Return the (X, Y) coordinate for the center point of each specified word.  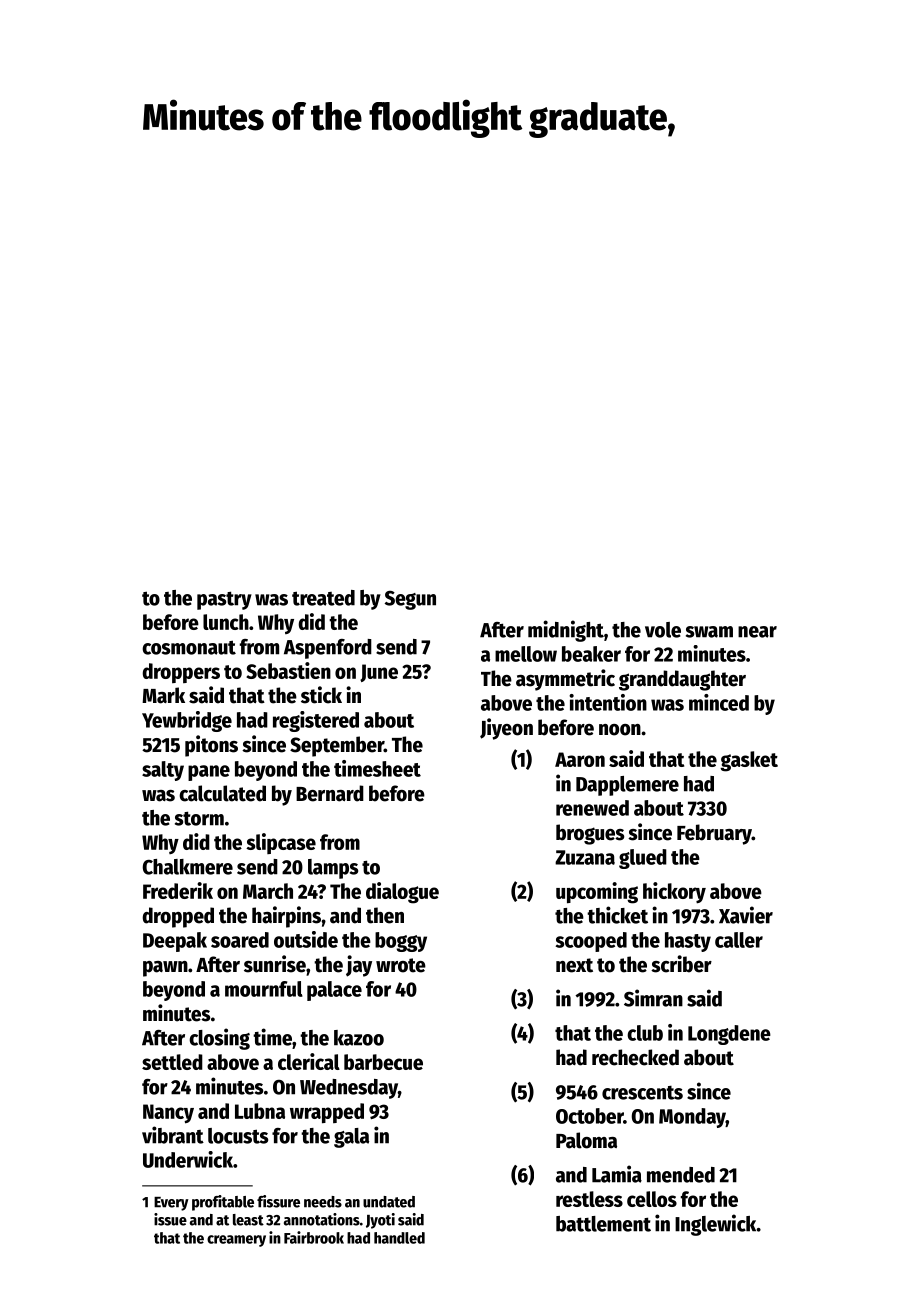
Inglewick (716, 1225)
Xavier (746, 915)
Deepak (175, 942)
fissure (278, 1201)
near (757, 632)
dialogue (402, 893)
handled (399, 1238)
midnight (566, 631)
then (385, 915)
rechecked (635, 1057)
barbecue (383, 1062)
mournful (264, 989)
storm (199, 818)
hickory (674, 893)
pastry (224, 600)
